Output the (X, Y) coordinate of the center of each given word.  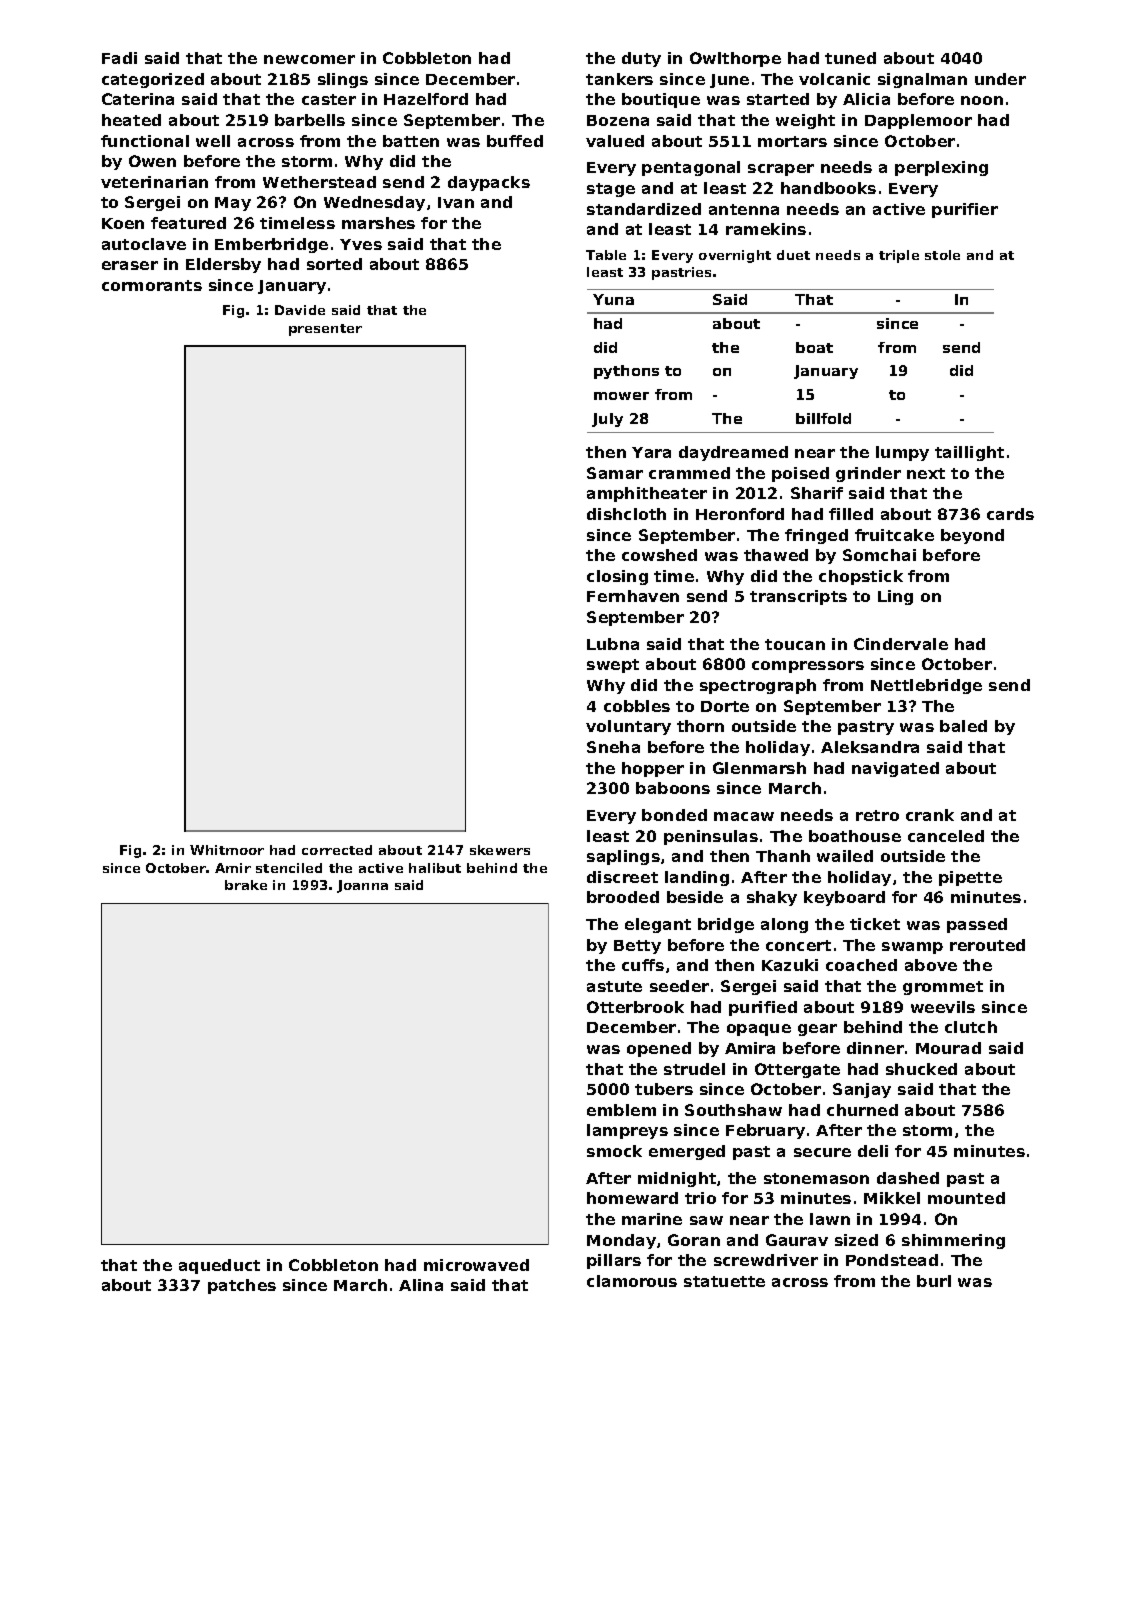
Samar (615, 473)
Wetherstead (319, 182)
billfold (823, 418)
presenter (325, 330)
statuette (724, 1281)
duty (641, 59)
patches (242, 1286)
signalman (922, 80)
